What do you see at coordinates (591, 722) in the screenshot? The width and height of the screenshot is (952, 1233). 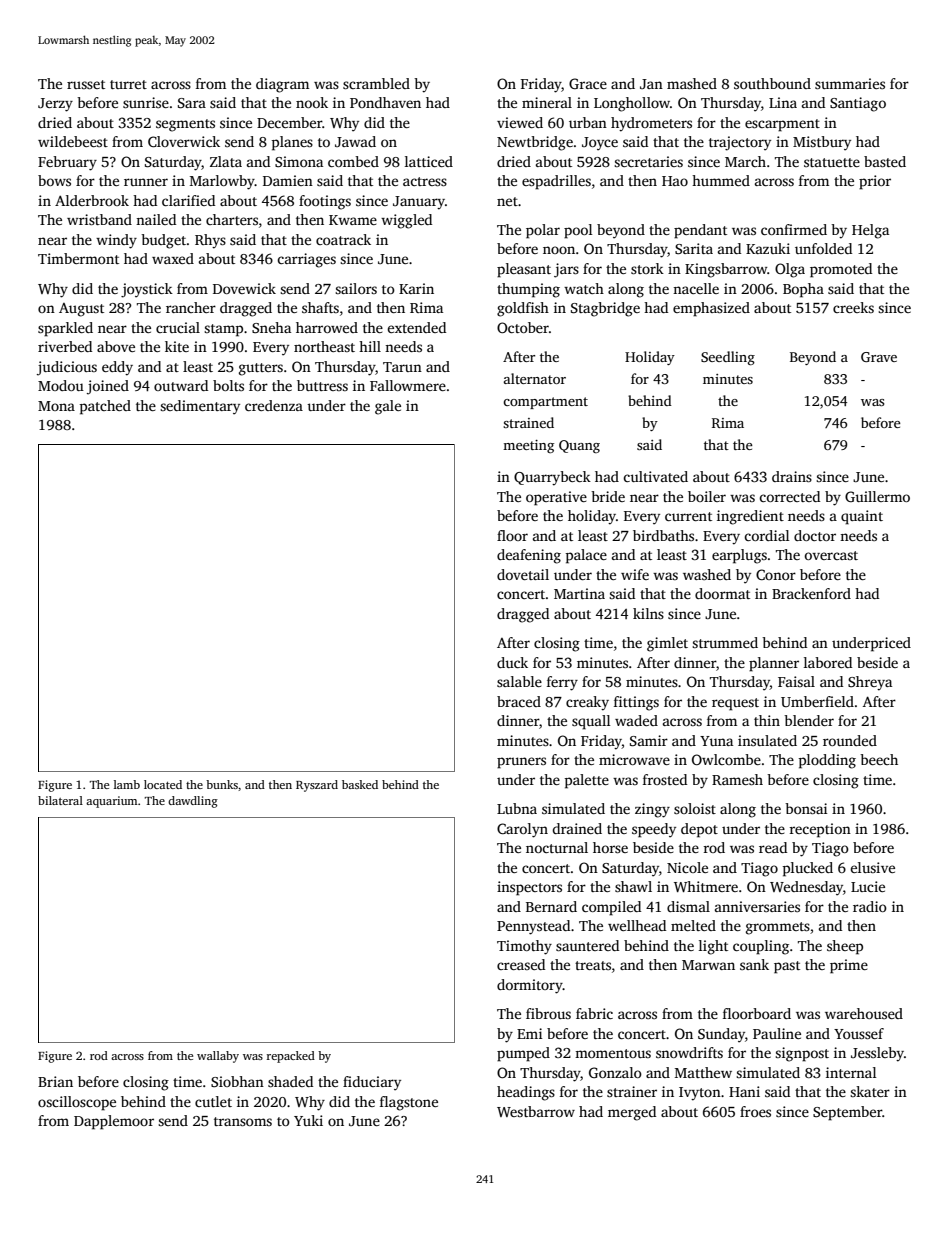 I see `squall` at bounding box center [591, 722].
